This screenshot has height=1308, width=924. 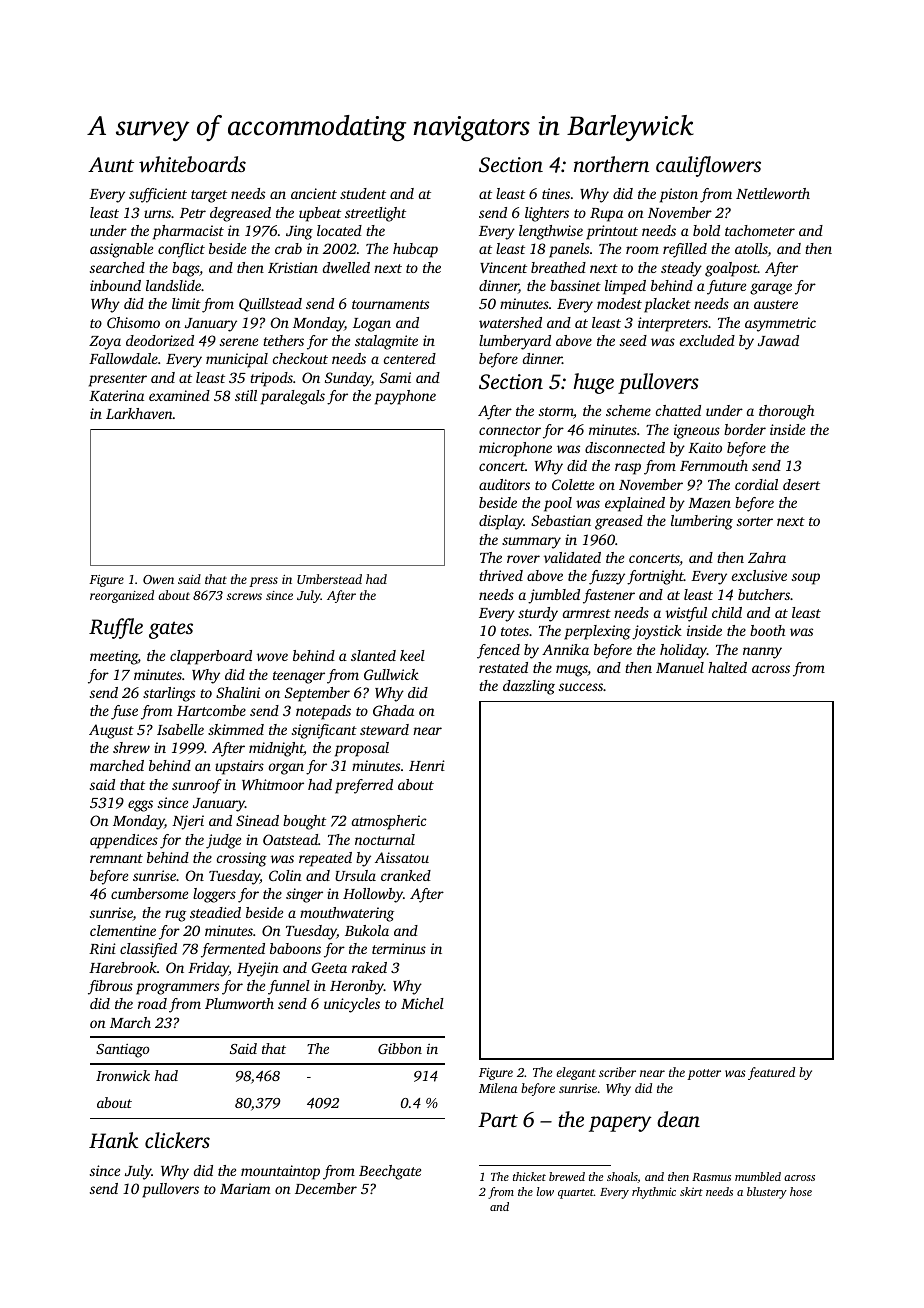 What do you see at coordinates (702, 522) in the screenshot?
I see `lumbering` at bounding box center [702, 522].
